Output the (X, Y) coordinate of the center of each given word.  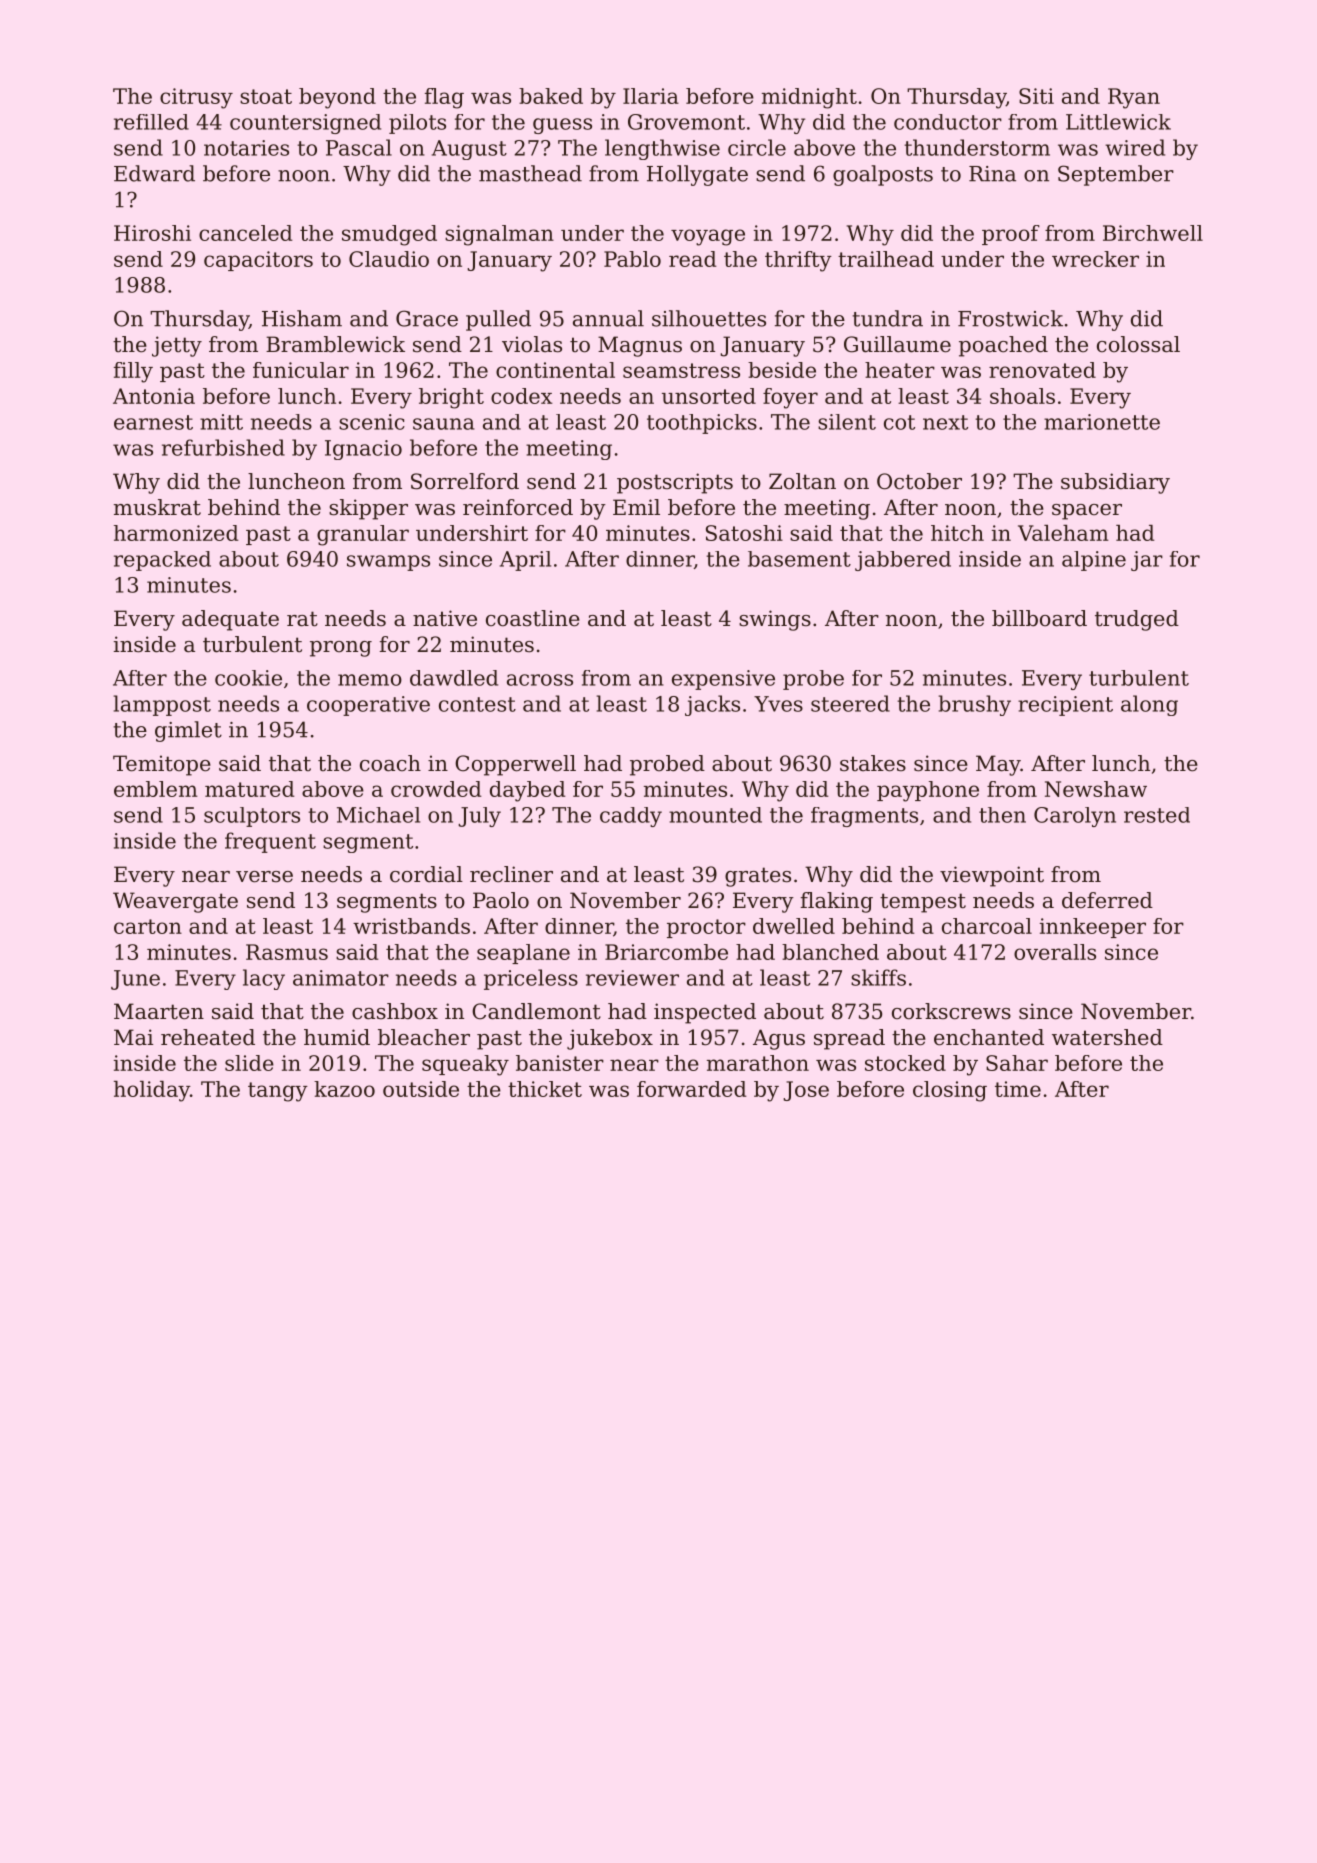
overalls (1055, 952)
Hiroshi (152, 233)
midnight (809, 98)
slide (249, 1063)
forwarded (692, 1089)
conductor (948, 122)
